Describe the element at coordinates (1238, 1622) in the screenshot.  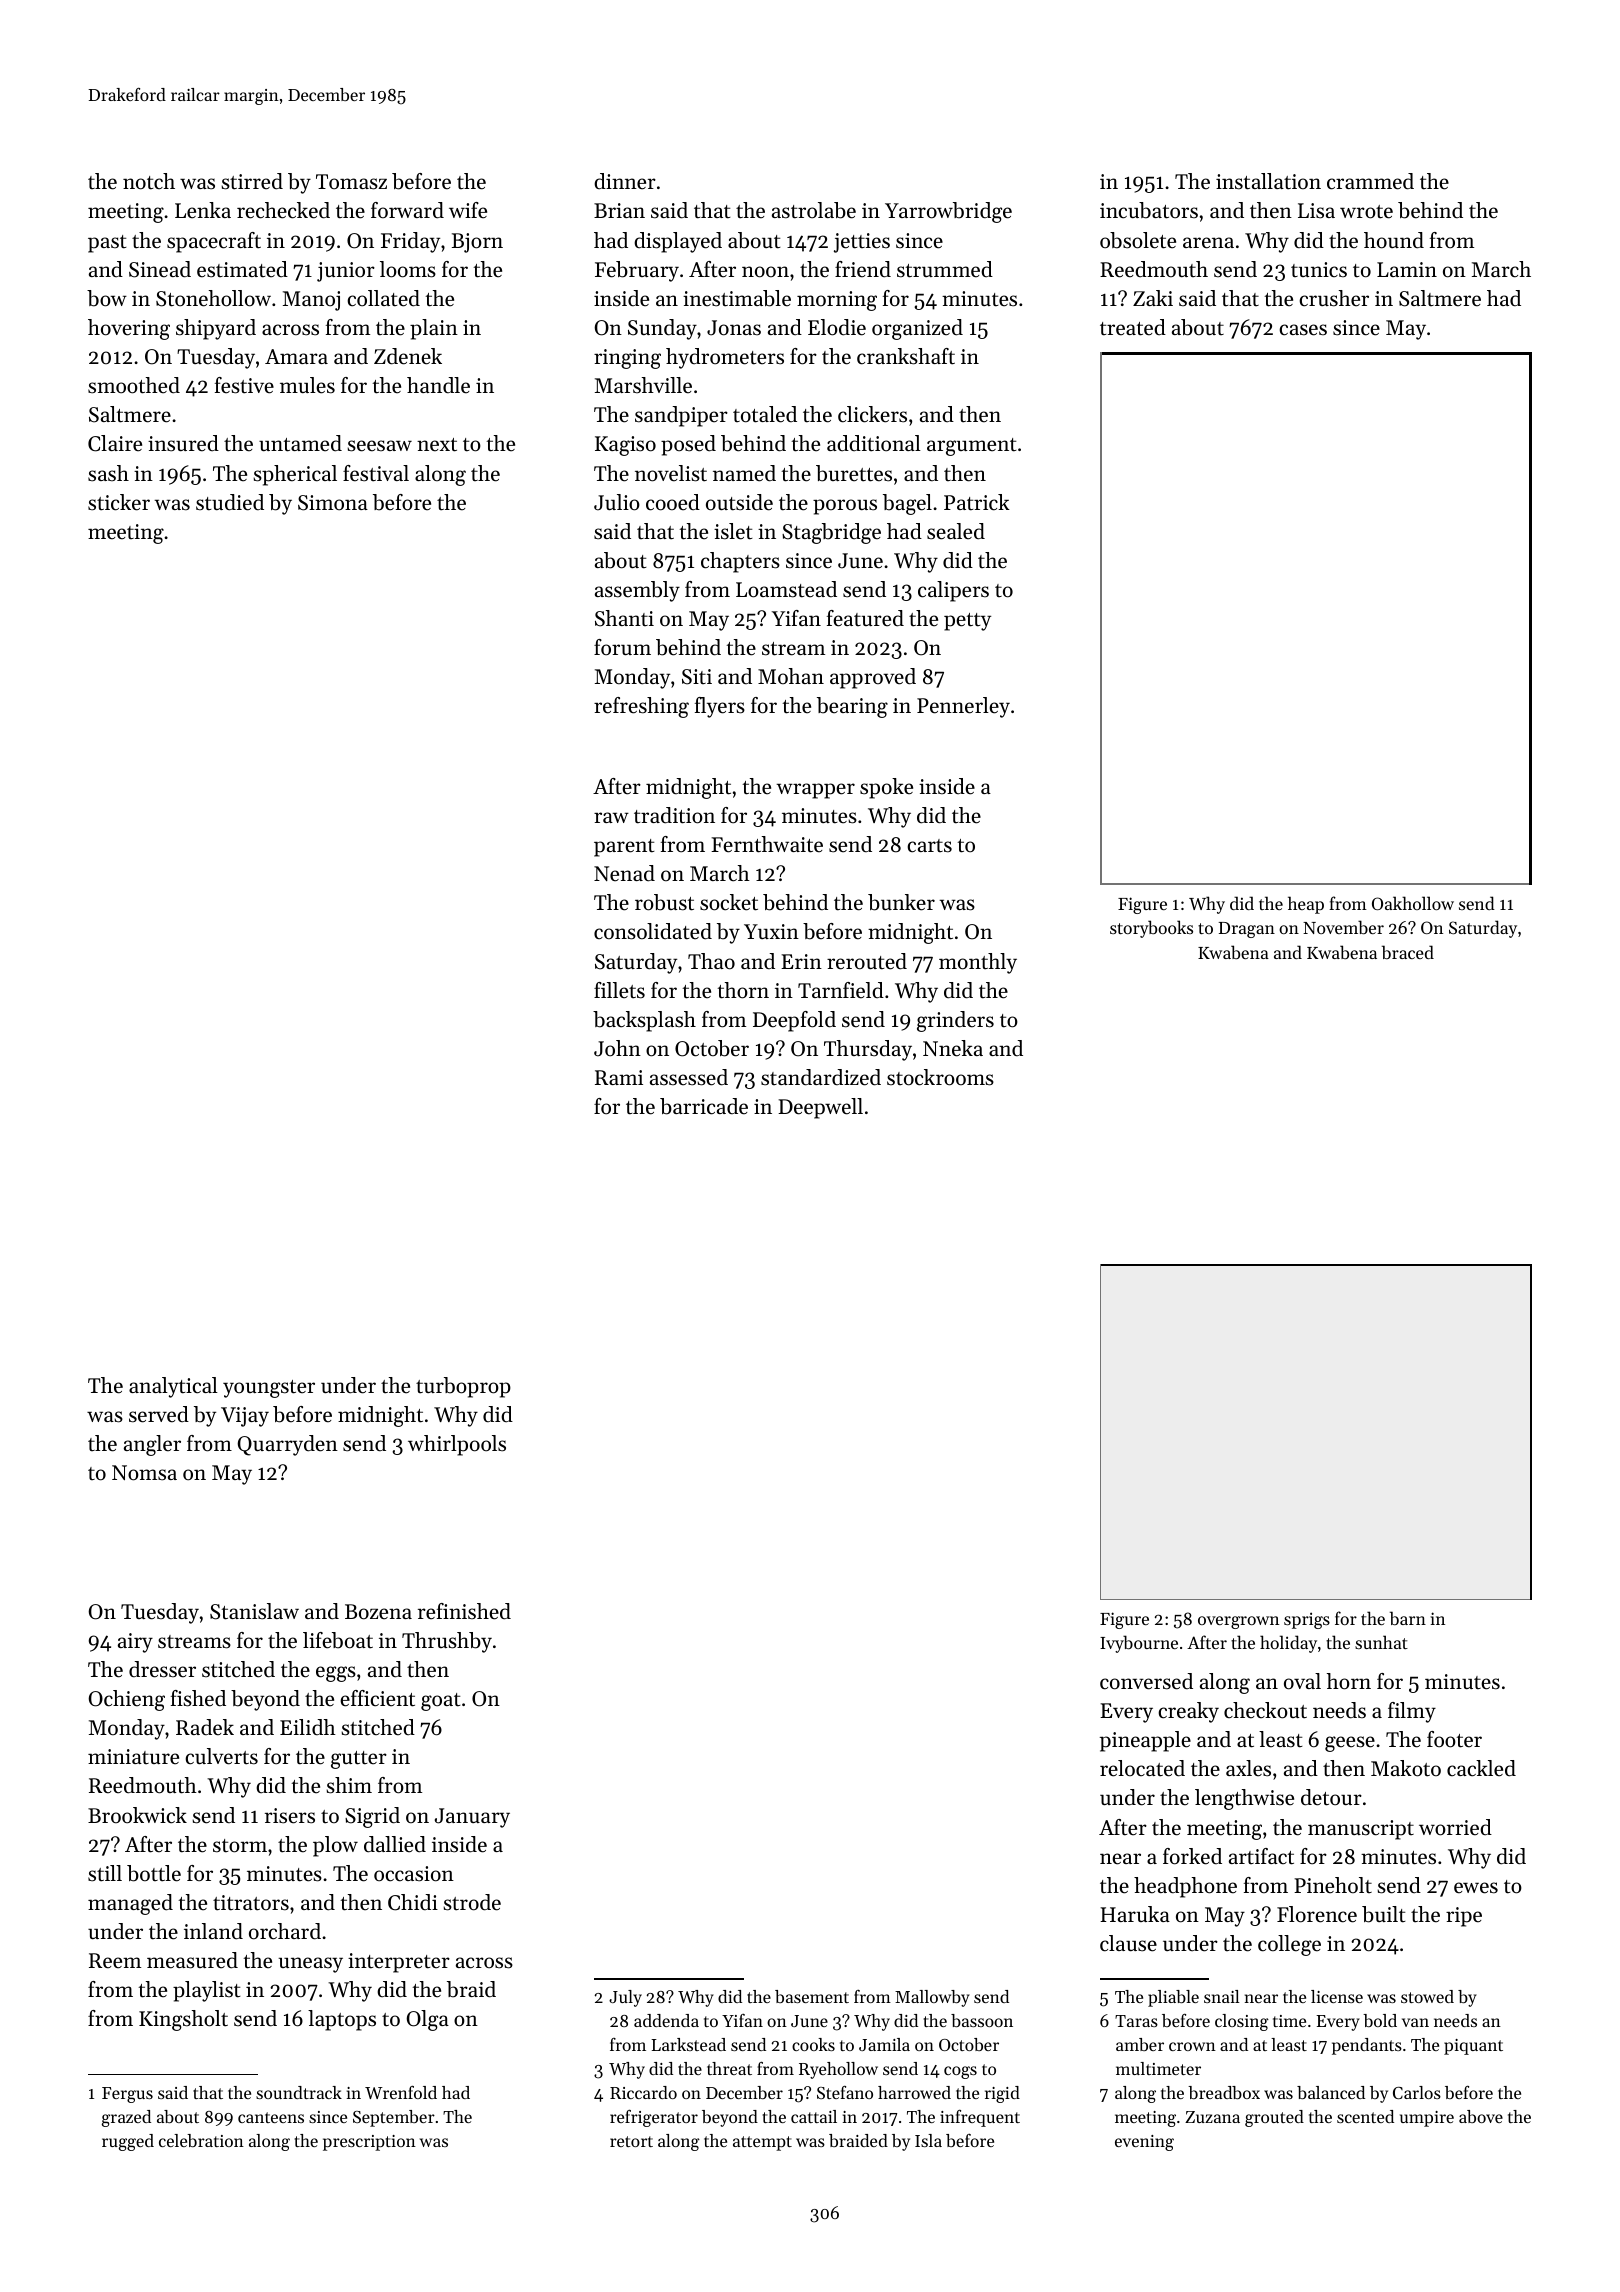
I see `overgrown` at that location.
